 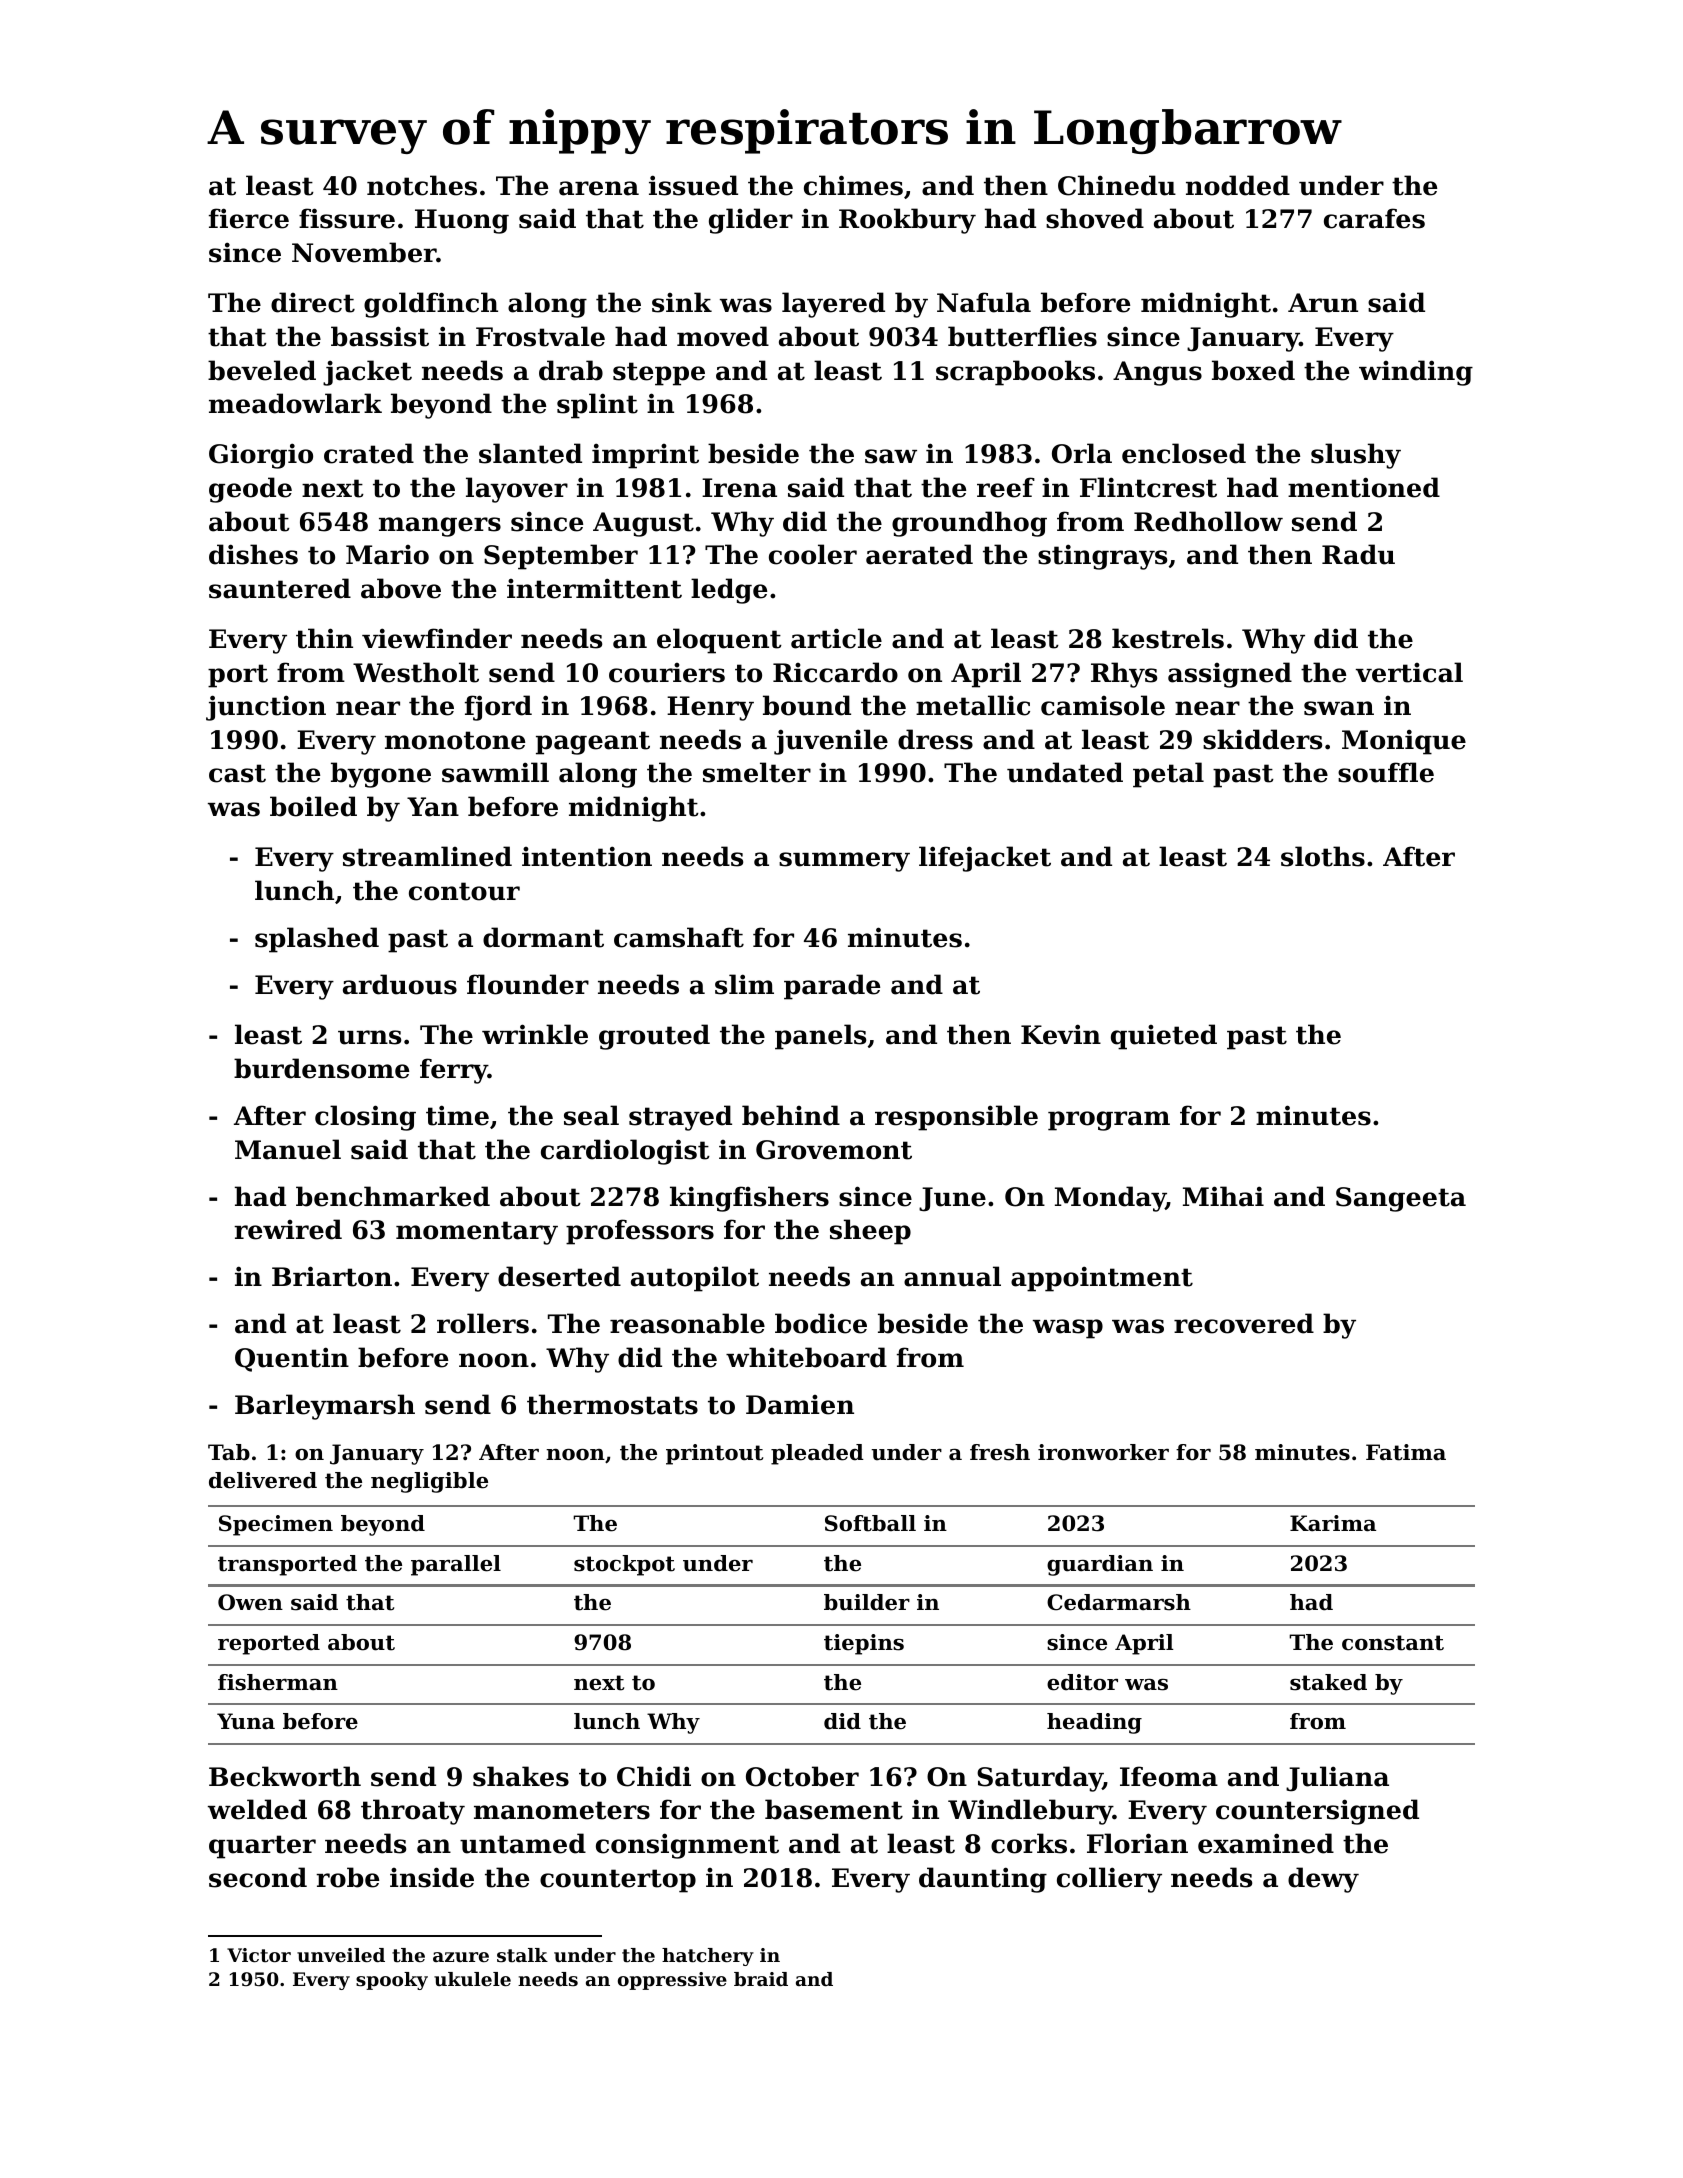 What do you see at coordinates (455, 740) in the document?
I see `monotone` at bounding box center [455, 740].
